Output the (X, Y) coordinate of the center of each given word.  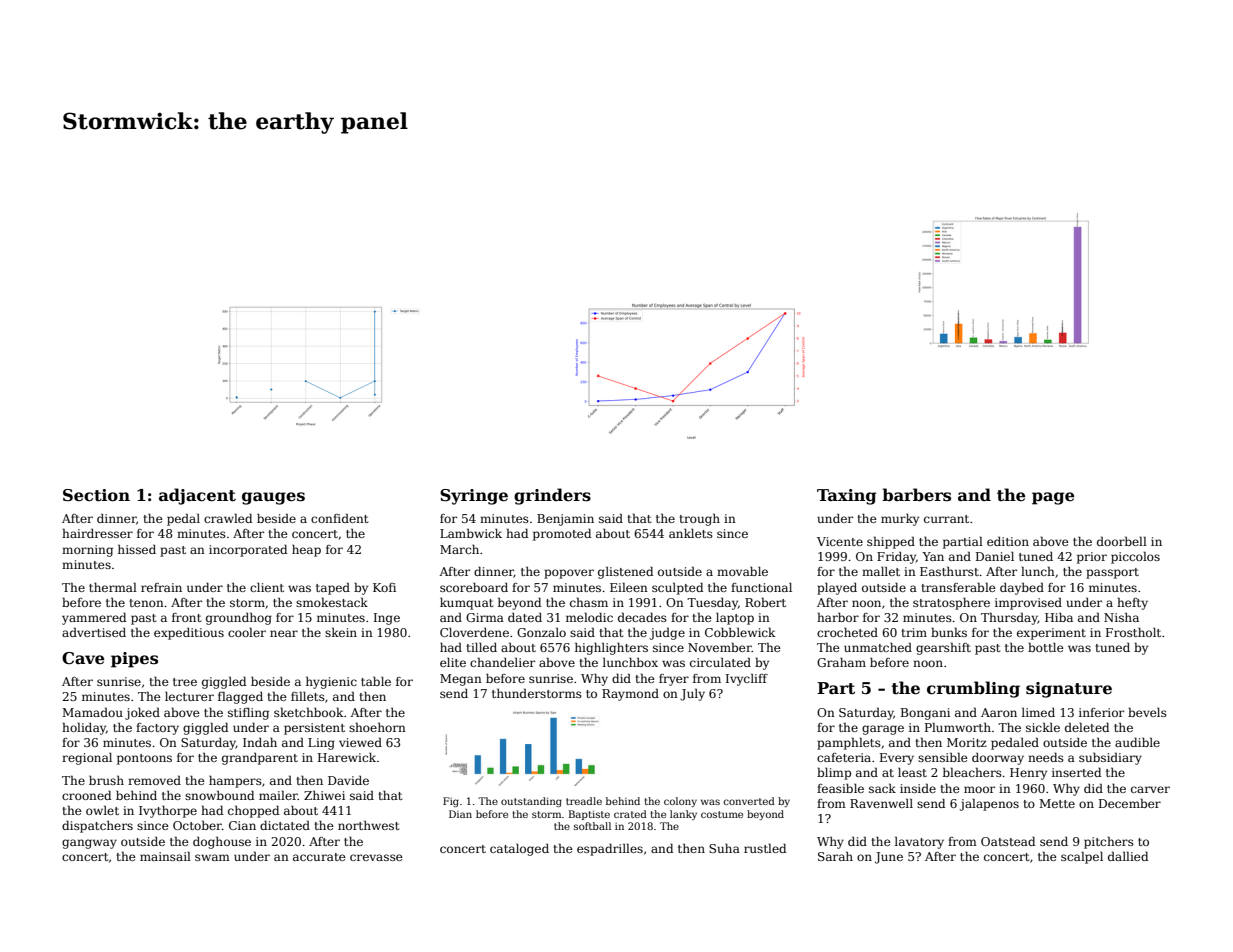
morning (87, 551)
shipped (891, 542)
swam (212, 857)
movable (742, 571)
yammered (94, 618)
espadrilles (610, 849)
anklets (691, 533)
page (1053, 498)
